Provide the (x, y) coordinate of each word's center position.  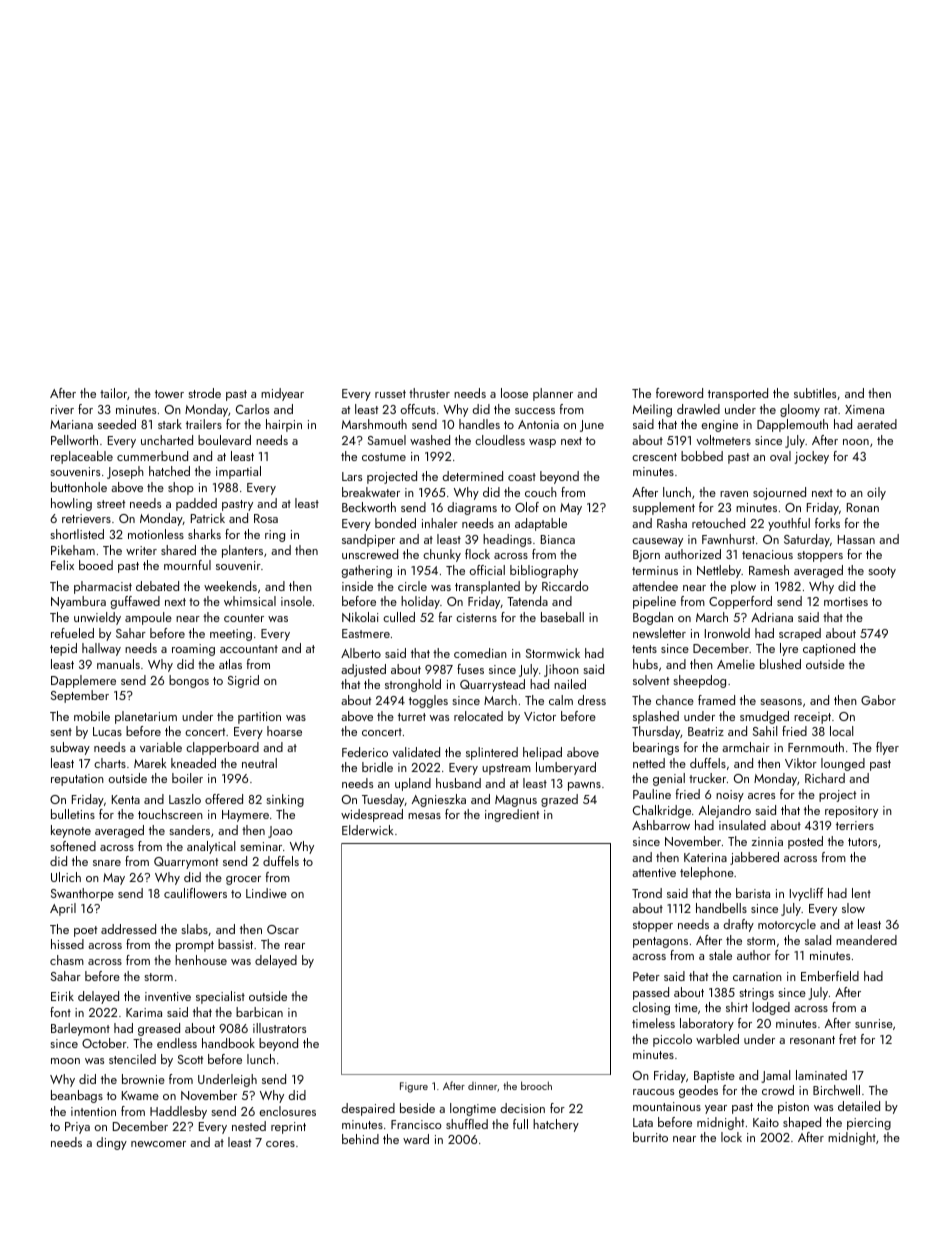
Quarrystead (492, 685)
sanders (189, 830)
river (62, 409)
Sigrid (243, 681)
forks (827, 523)
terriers (855, 825)
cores (280, 1144)
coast (522, 477)
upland (413, 784)
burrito (650, 1137)
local (841, 731)
